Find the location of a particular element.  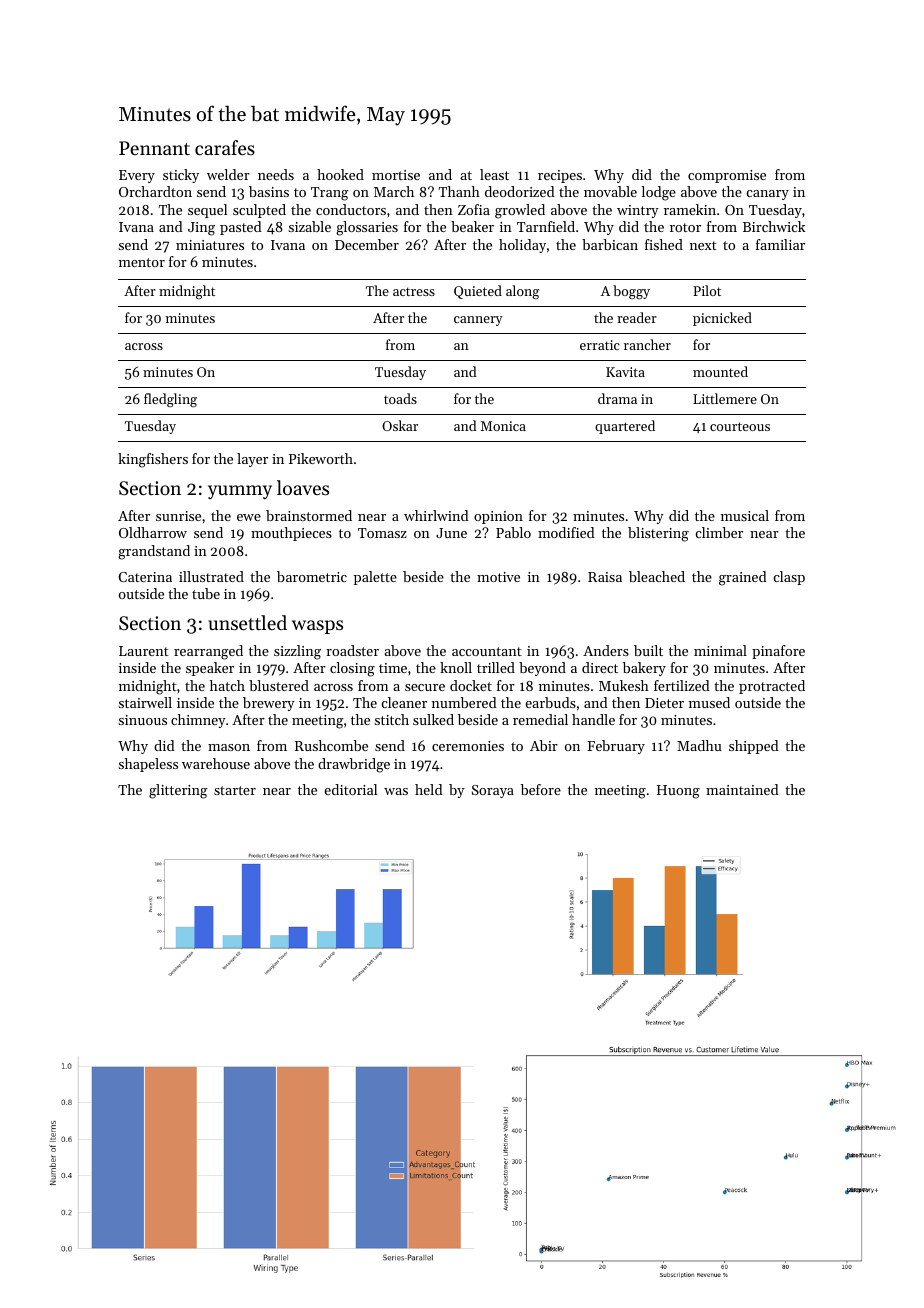

blistering is located at coordinates (658, 534).
